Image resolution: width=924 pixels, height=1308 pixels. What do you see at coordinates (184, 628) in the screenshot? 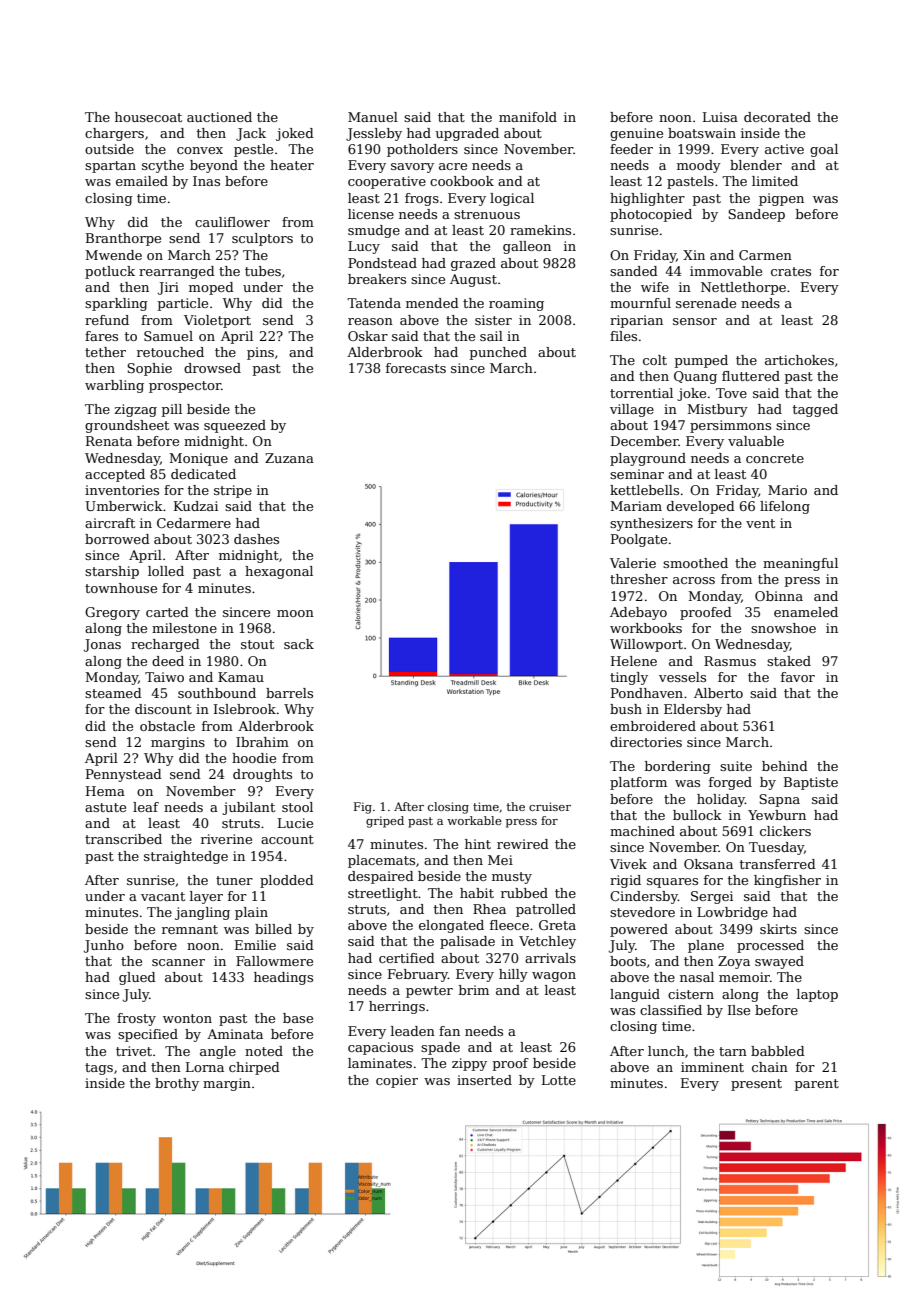
I see `milestone` at bounding box center [184, 628].
